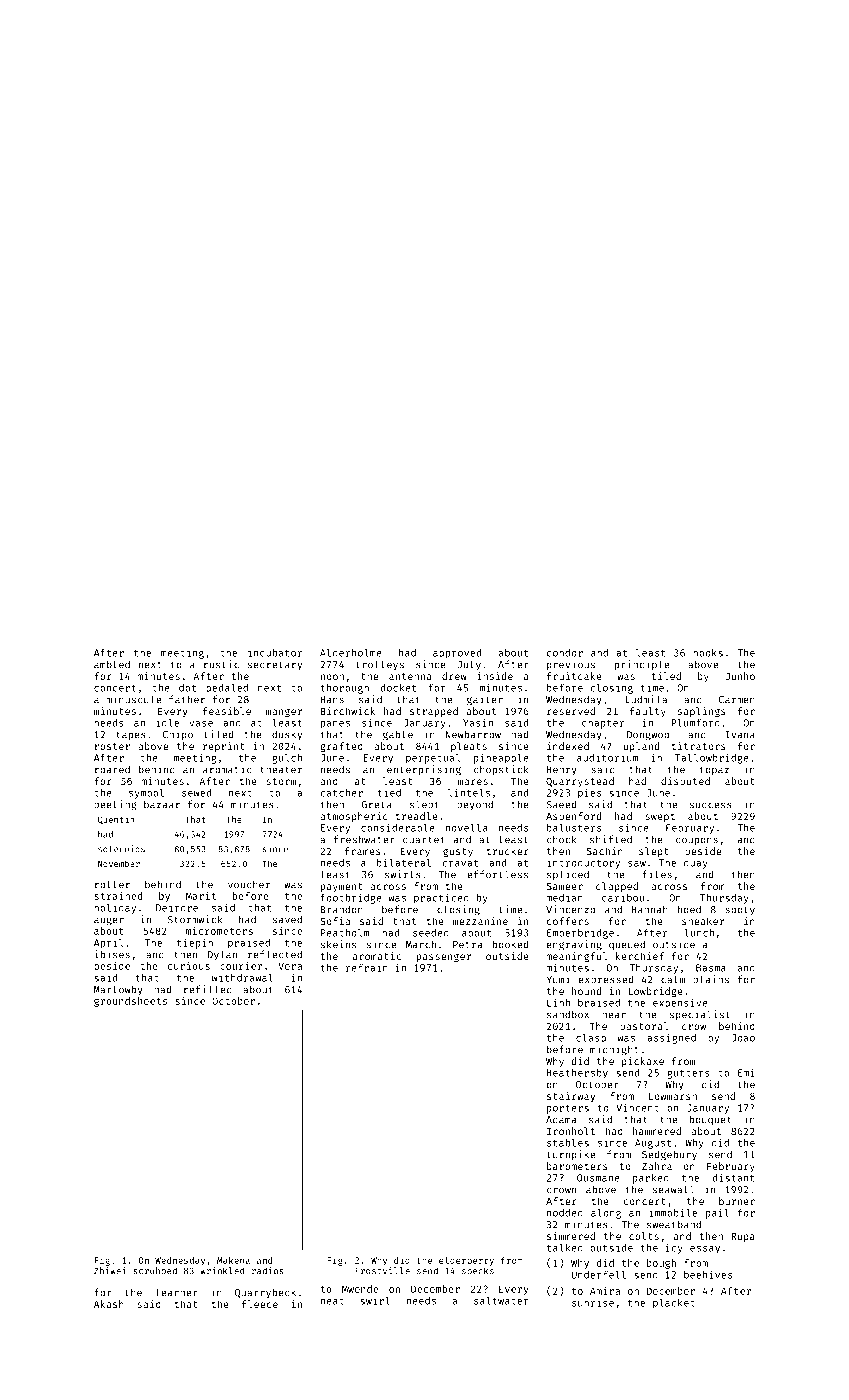 The width and height of the image is (849, 1400). What do you see at coordinates (404, 862) in the image?
I see `bilateral` at bounding box center [404, 862].
